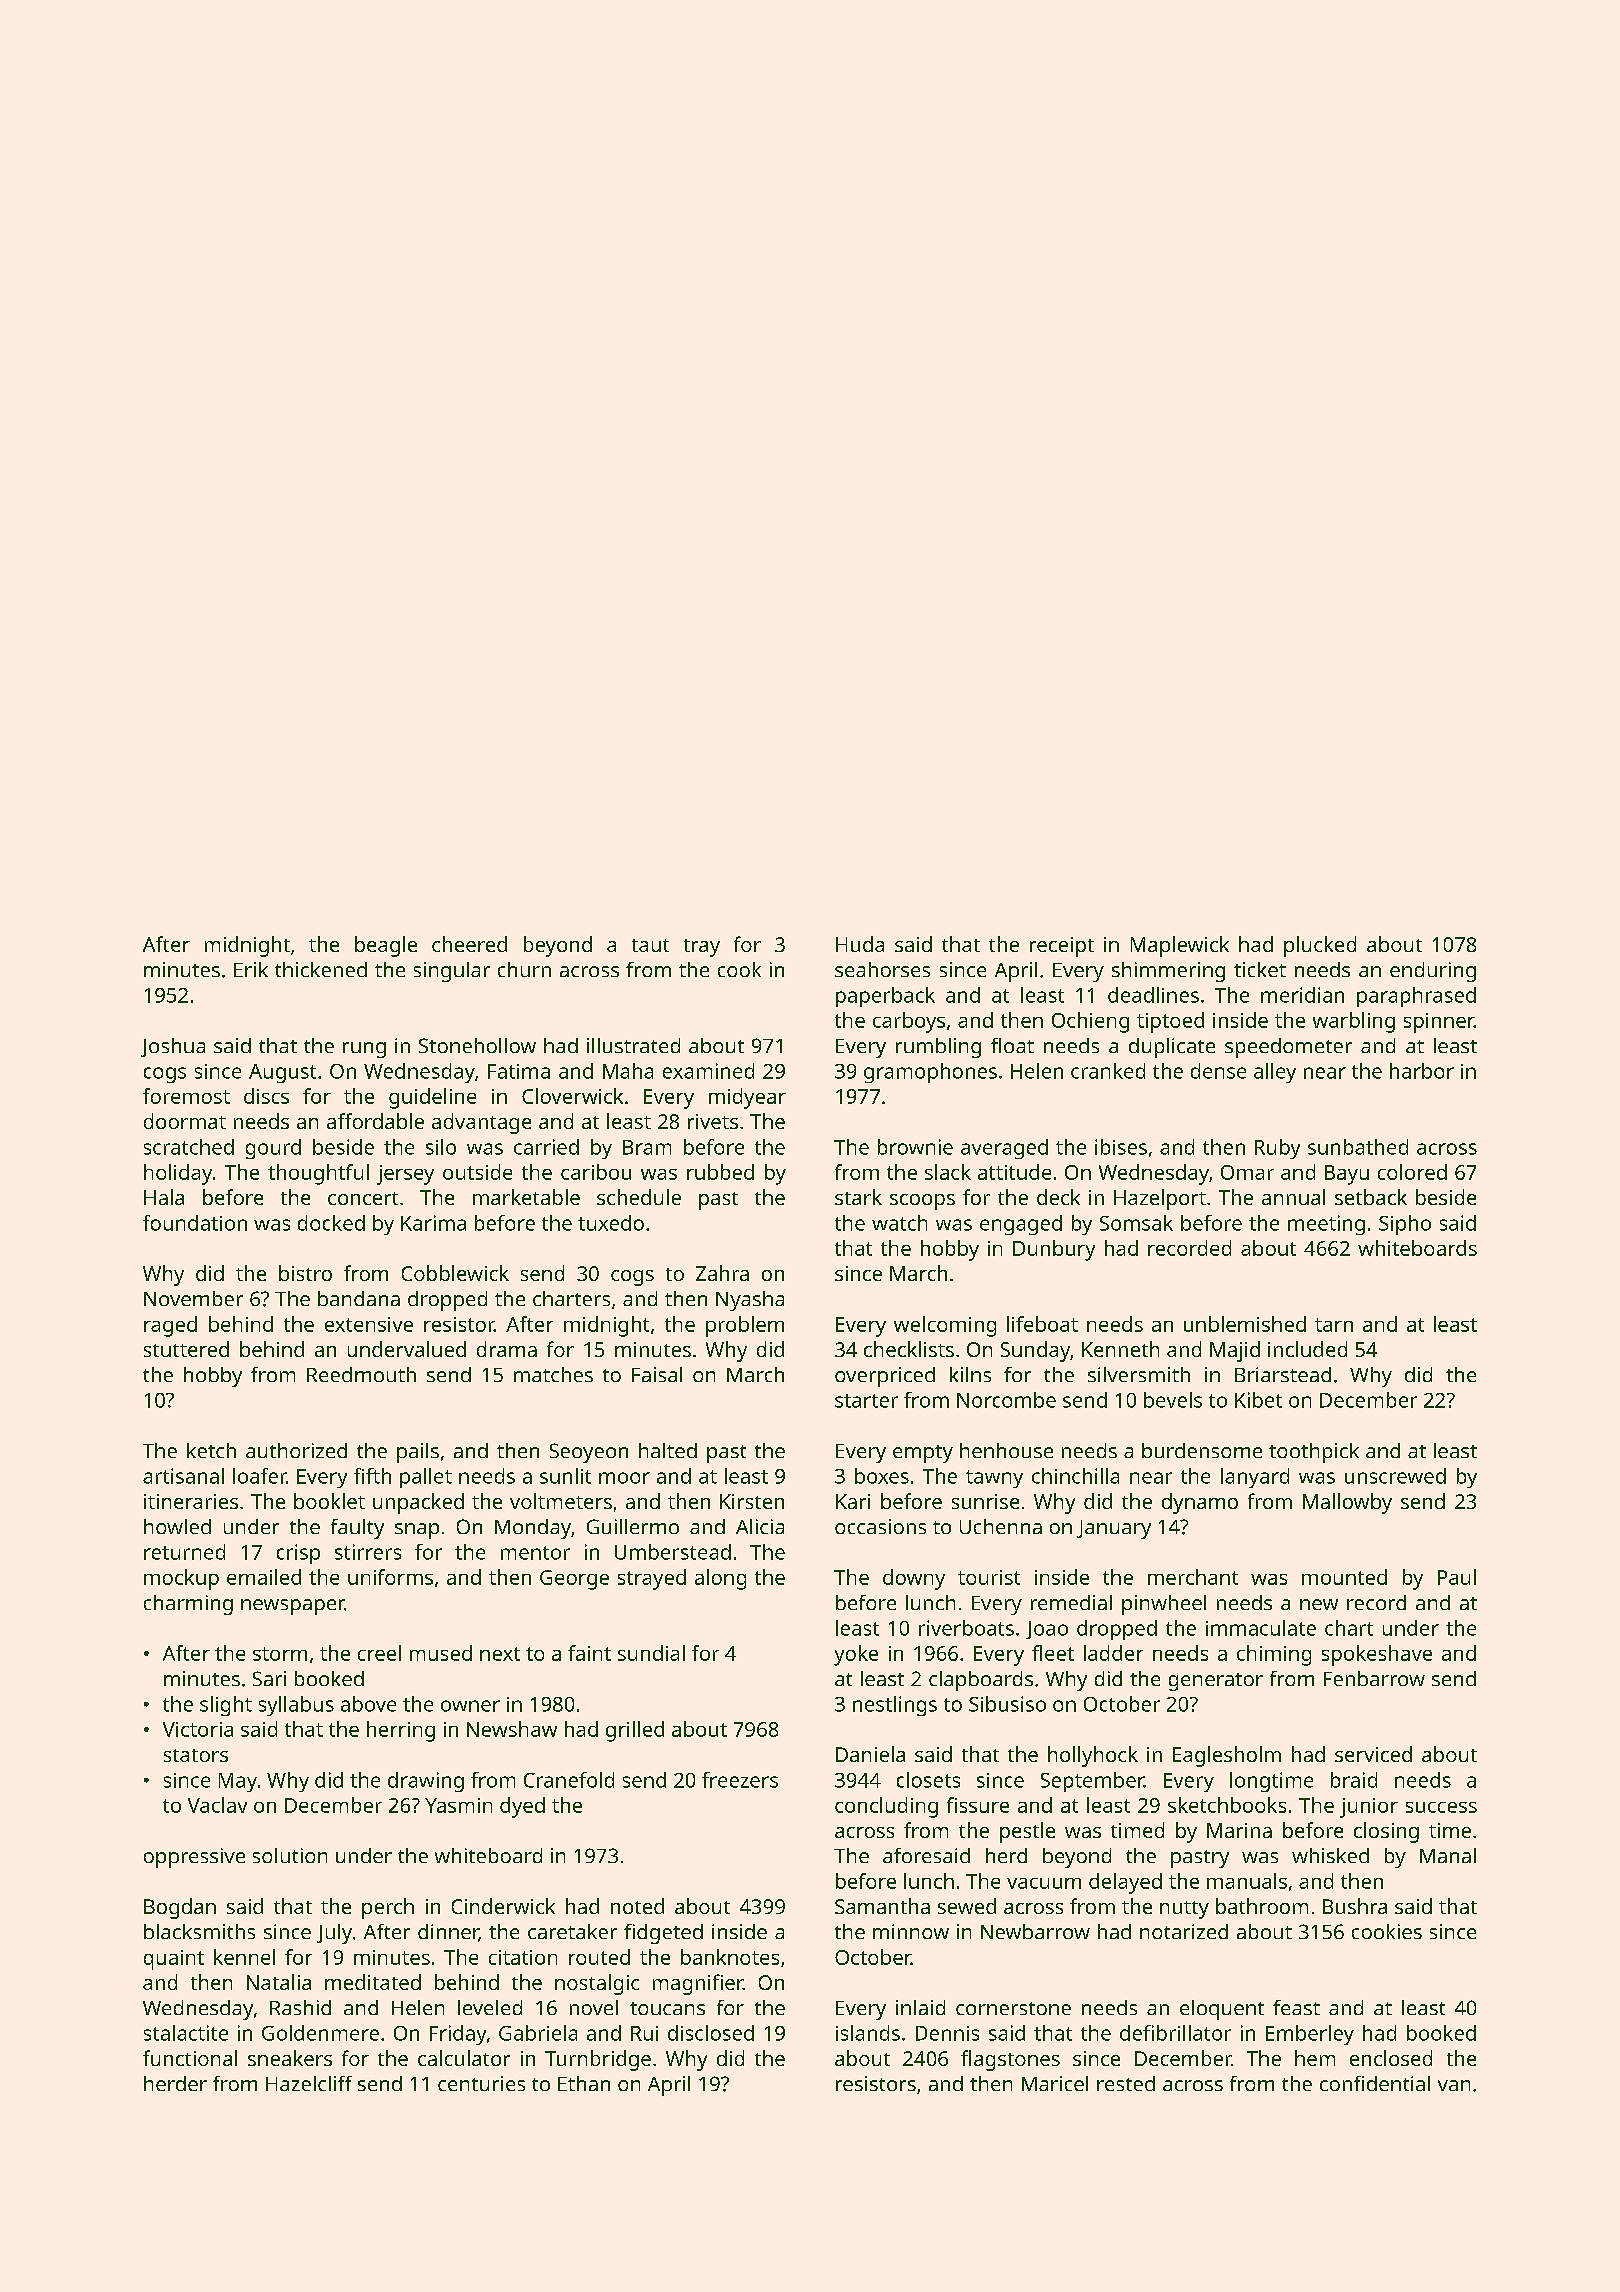 The height and width of the screenshot is (2292, 1620). What do you see at coordinates (651, 1653) in the screenshot?
I see `sundial` at bounding box center [651, 1653].
